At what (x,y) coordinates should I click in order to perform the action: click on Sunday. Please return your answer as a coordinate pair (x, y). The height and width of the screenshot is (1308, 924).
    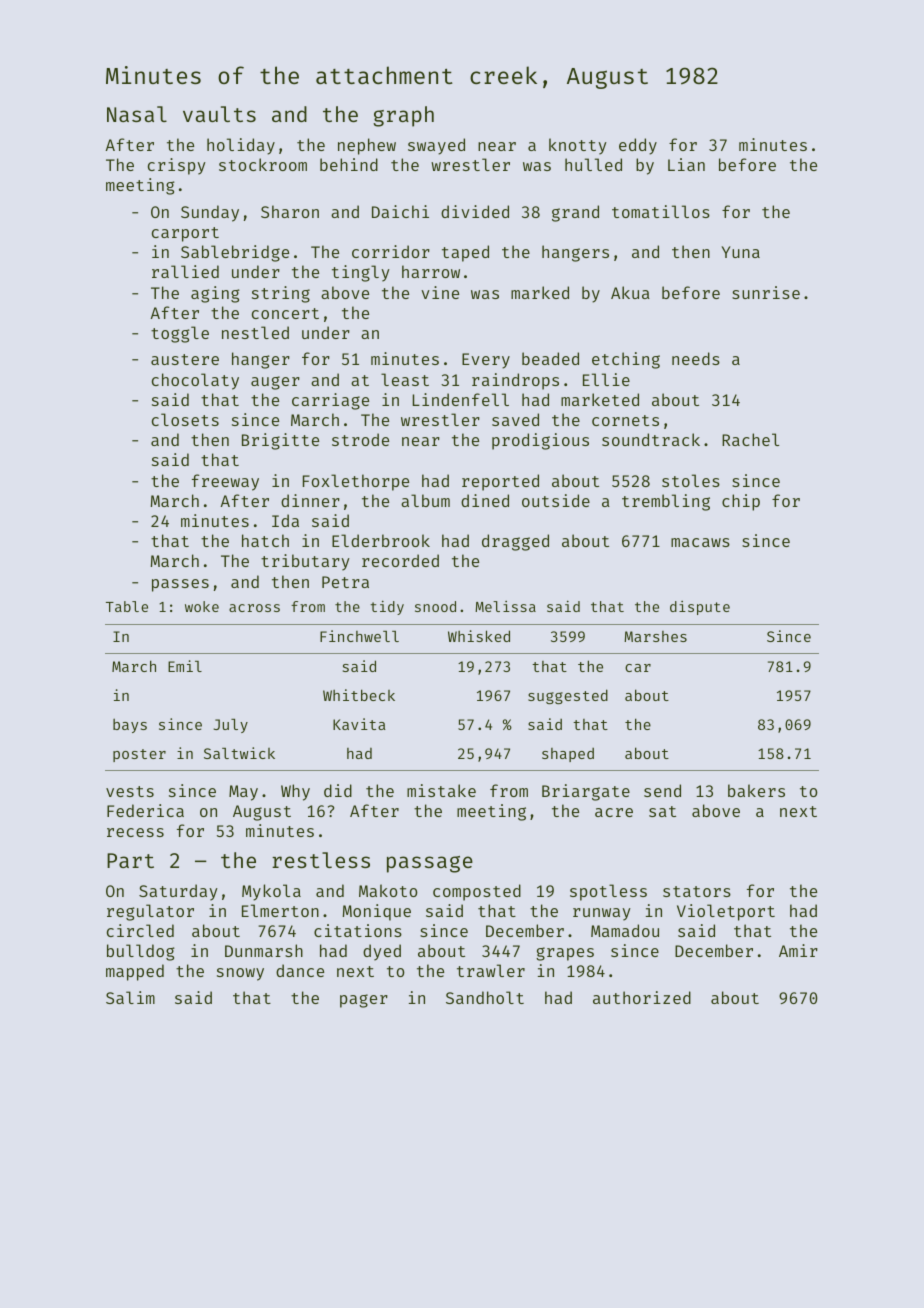
    Looking at the image, I should click on (210, 213).
